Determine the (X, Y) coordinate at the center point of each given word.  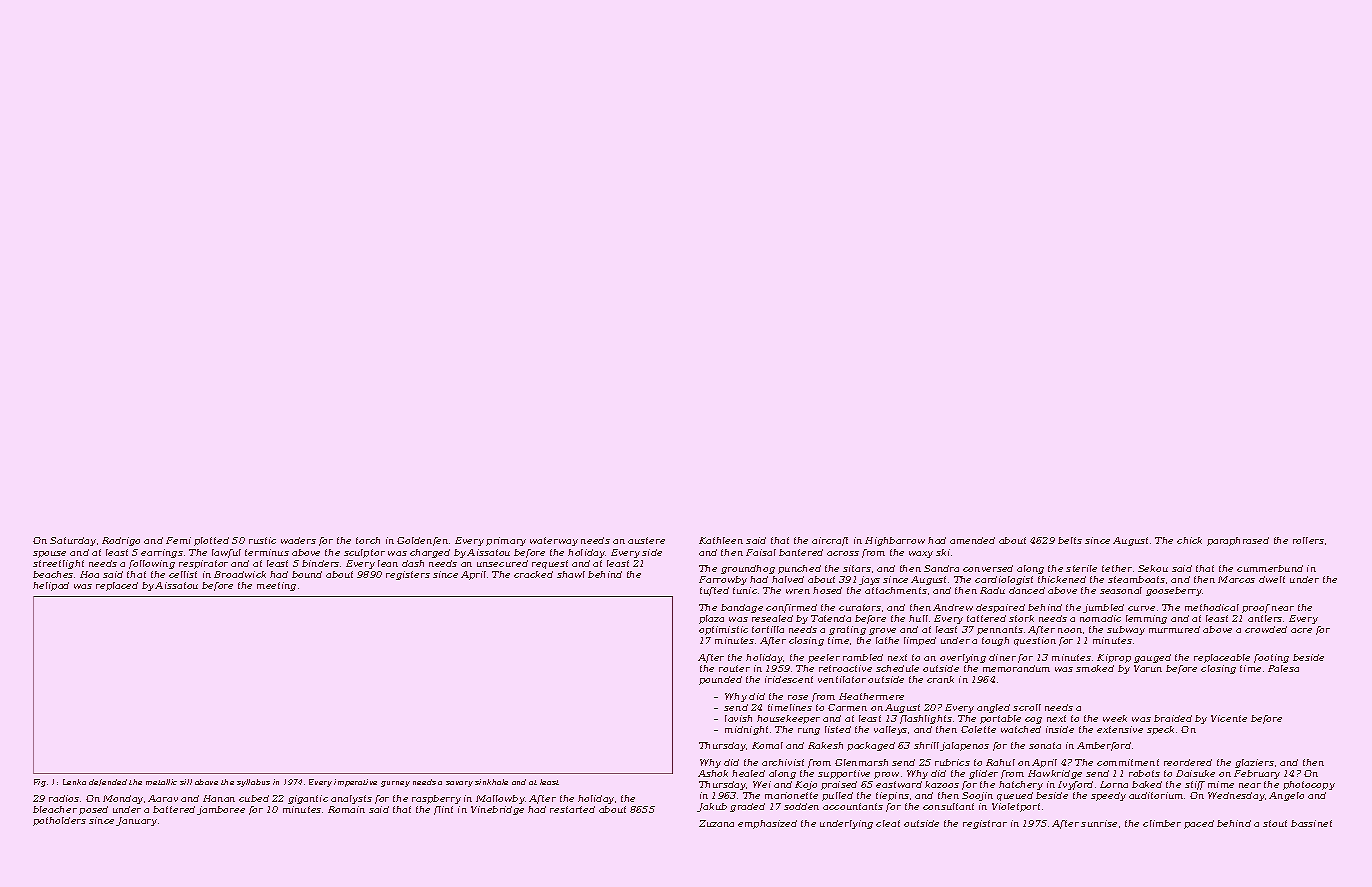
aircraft (830, 541)
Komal (767, 745)
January (136, 821)
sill (186, 782)
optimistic (723, 630)
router (734, 668)
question (1035, 641)
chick (1189, 540)
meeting (276, 586)
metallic (161, 782)
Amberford (1104, 746)
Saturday (73, 541)
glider (983, 774)
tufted (714, 591)
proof (1256, 608)
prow (886, 775)
